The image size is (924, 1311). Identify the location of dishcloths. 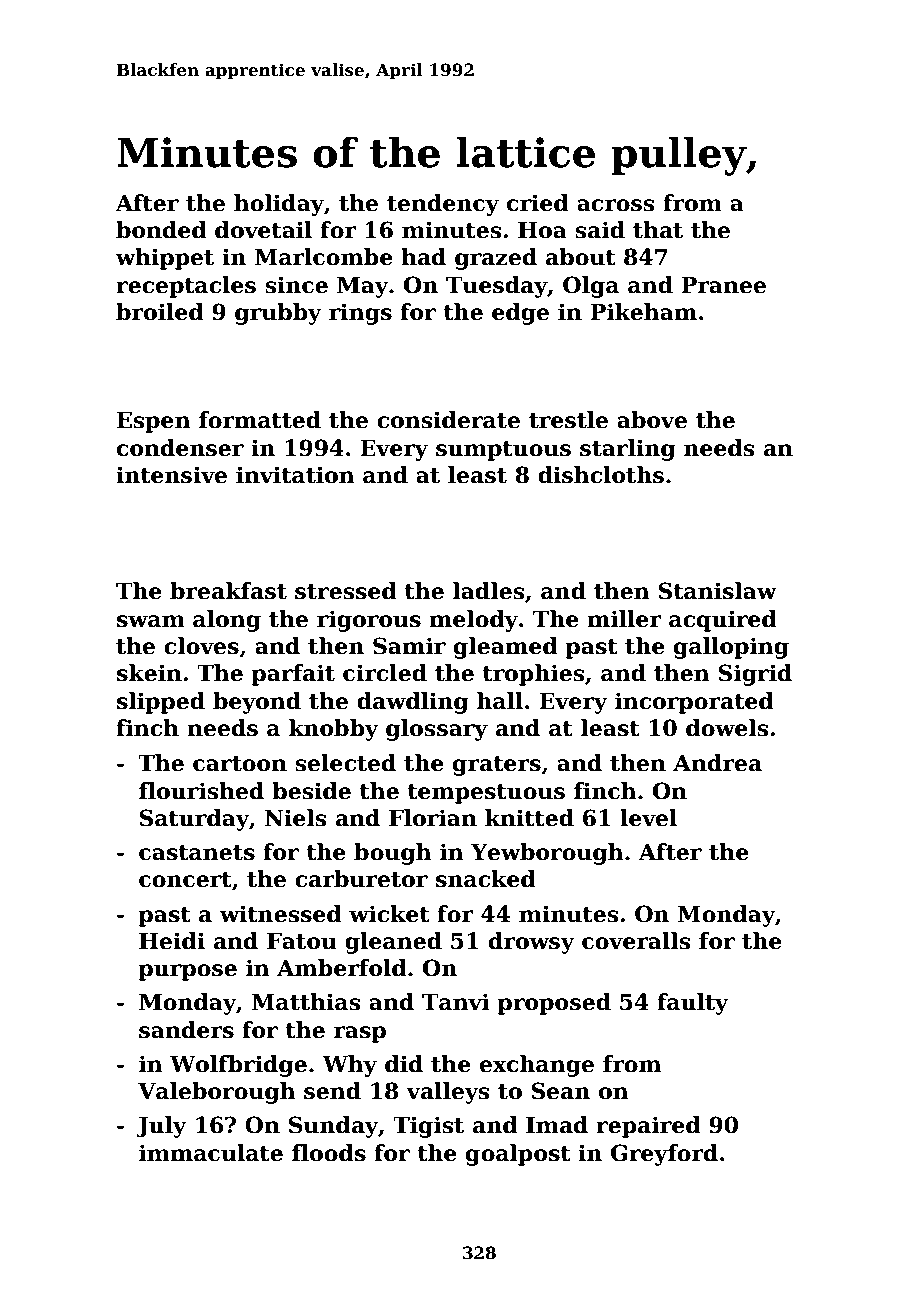
(601, 475).
